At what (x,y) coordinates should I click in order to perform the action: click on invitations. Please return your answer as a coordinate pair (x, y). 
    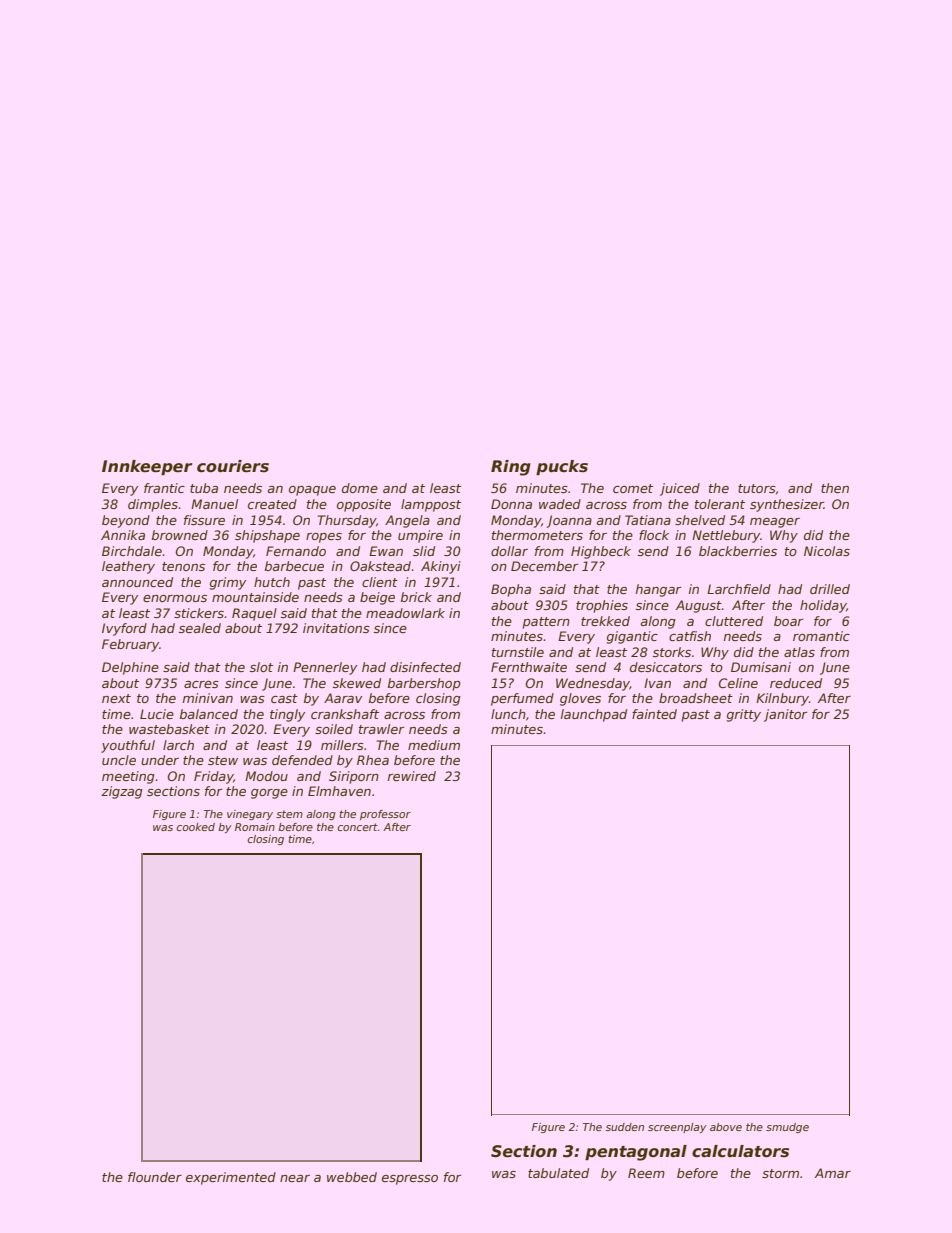
    Looking at the image, I should click on (336, 628).
